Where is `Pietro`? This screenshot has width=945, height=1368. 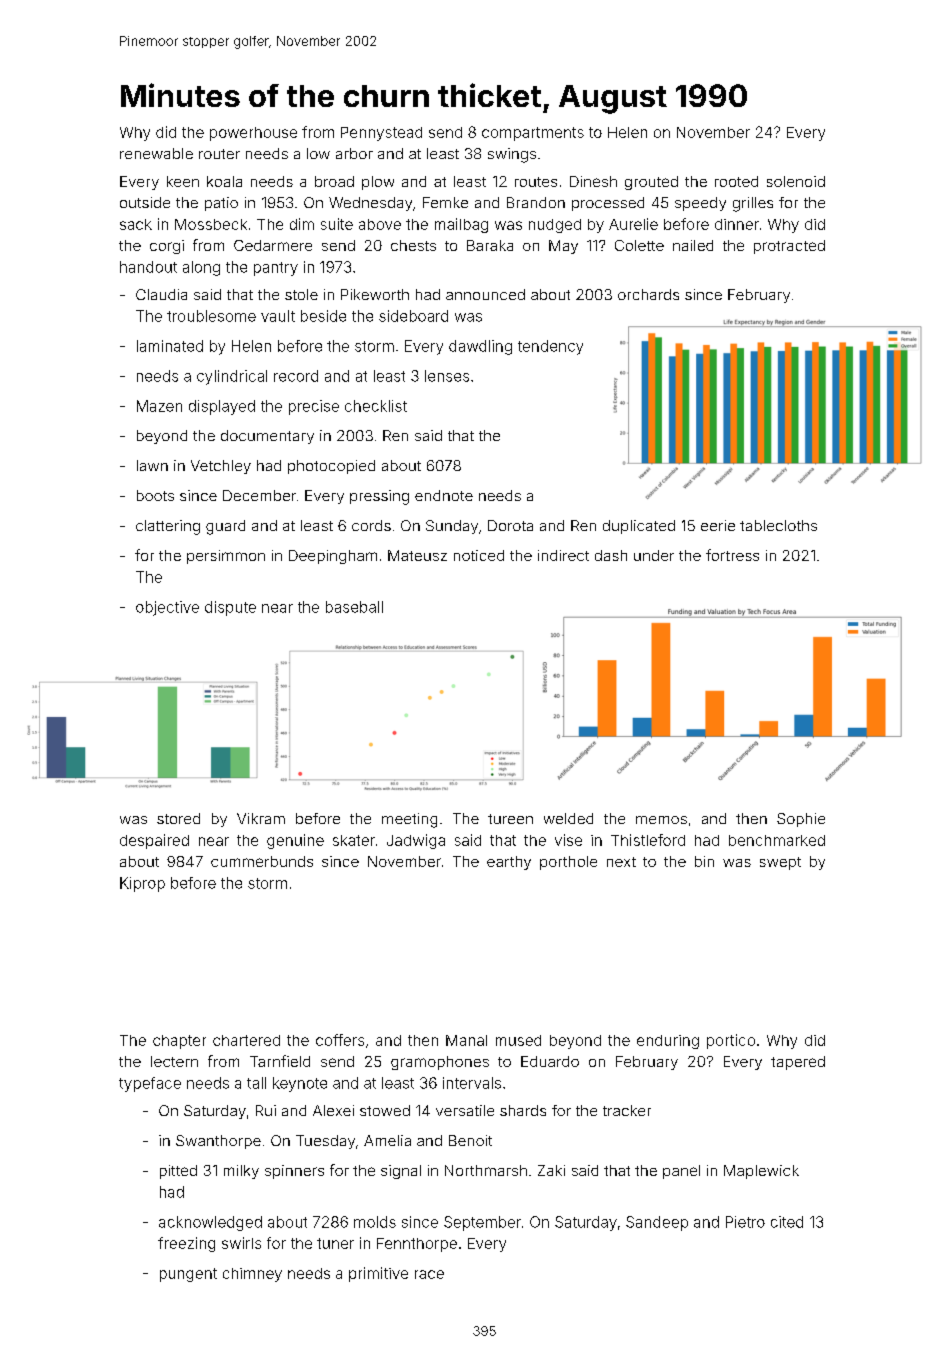
Pietro is located at coordinates (745, 1222).
